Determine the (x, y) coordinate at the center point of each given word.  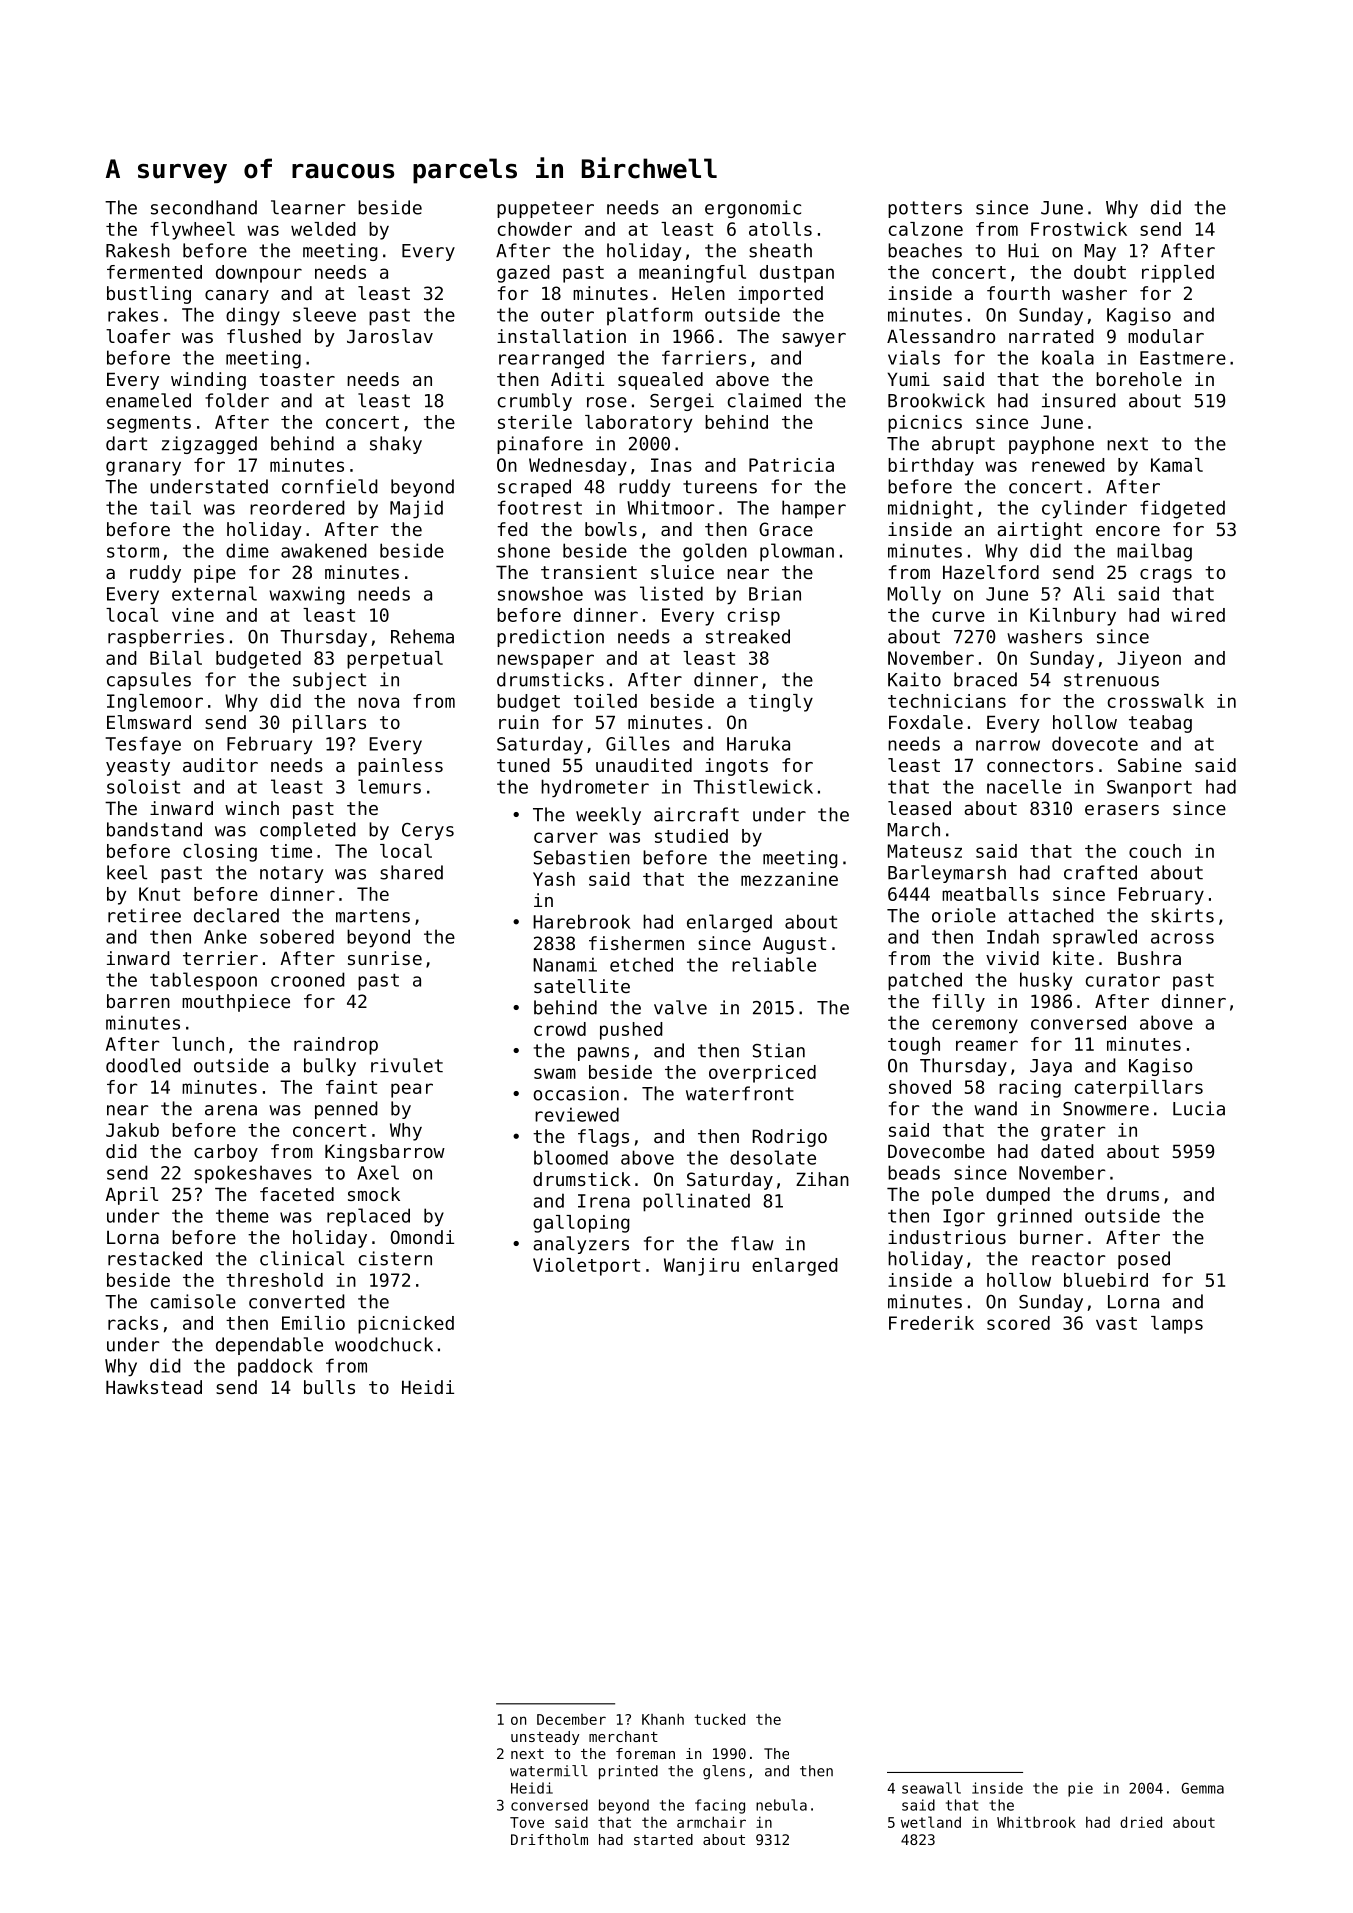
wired (1198, 615)
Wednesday (578, 467)
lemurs (389, 786)
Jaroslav (390, 336)
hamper (814, 509)
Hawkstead (154, 1387)
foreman (645, 1753)
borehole (1139, 379)
